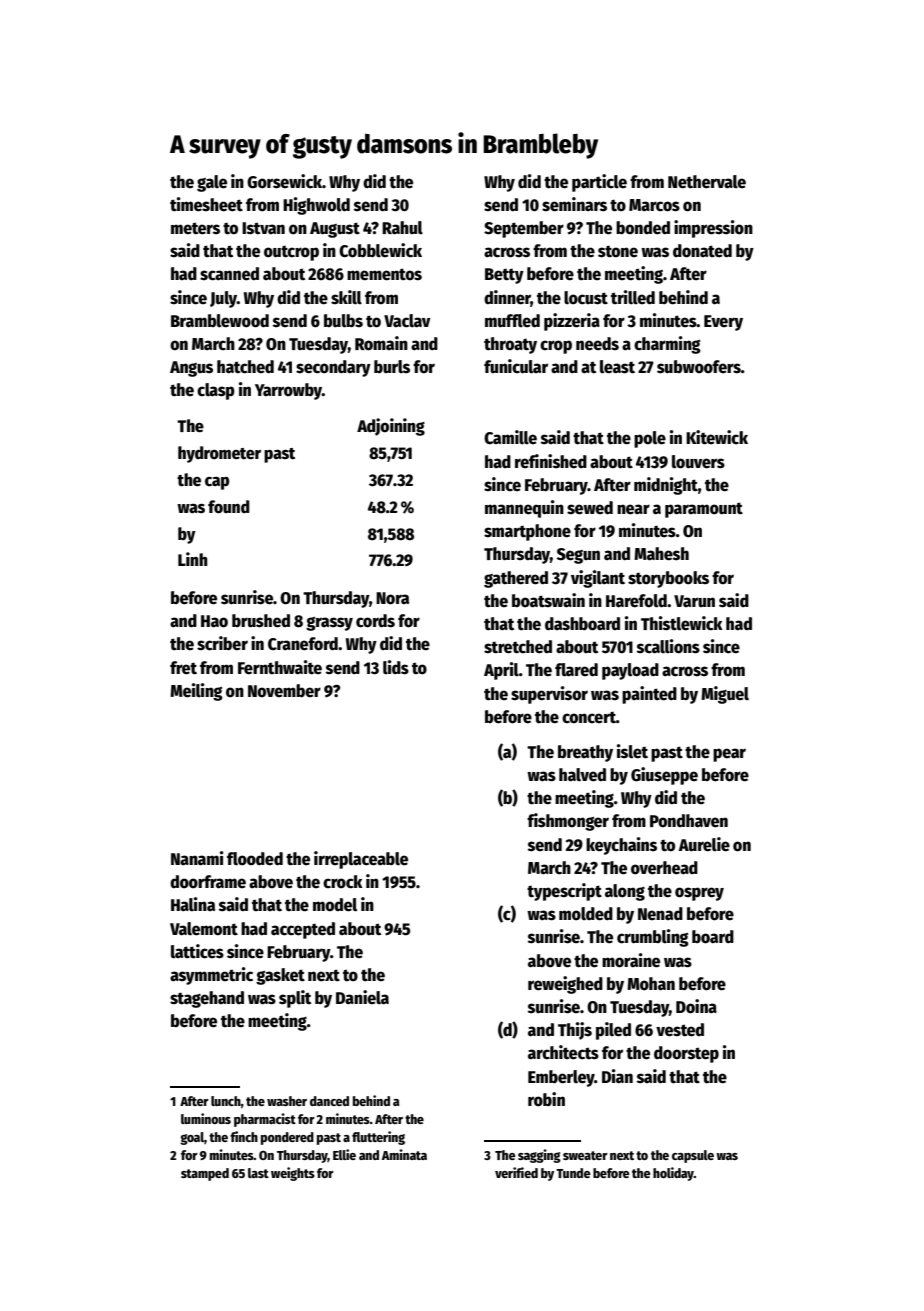  What do you see at coordinates (582, 775) in the document?
I see `halved` at bounding box center [582, 775].
